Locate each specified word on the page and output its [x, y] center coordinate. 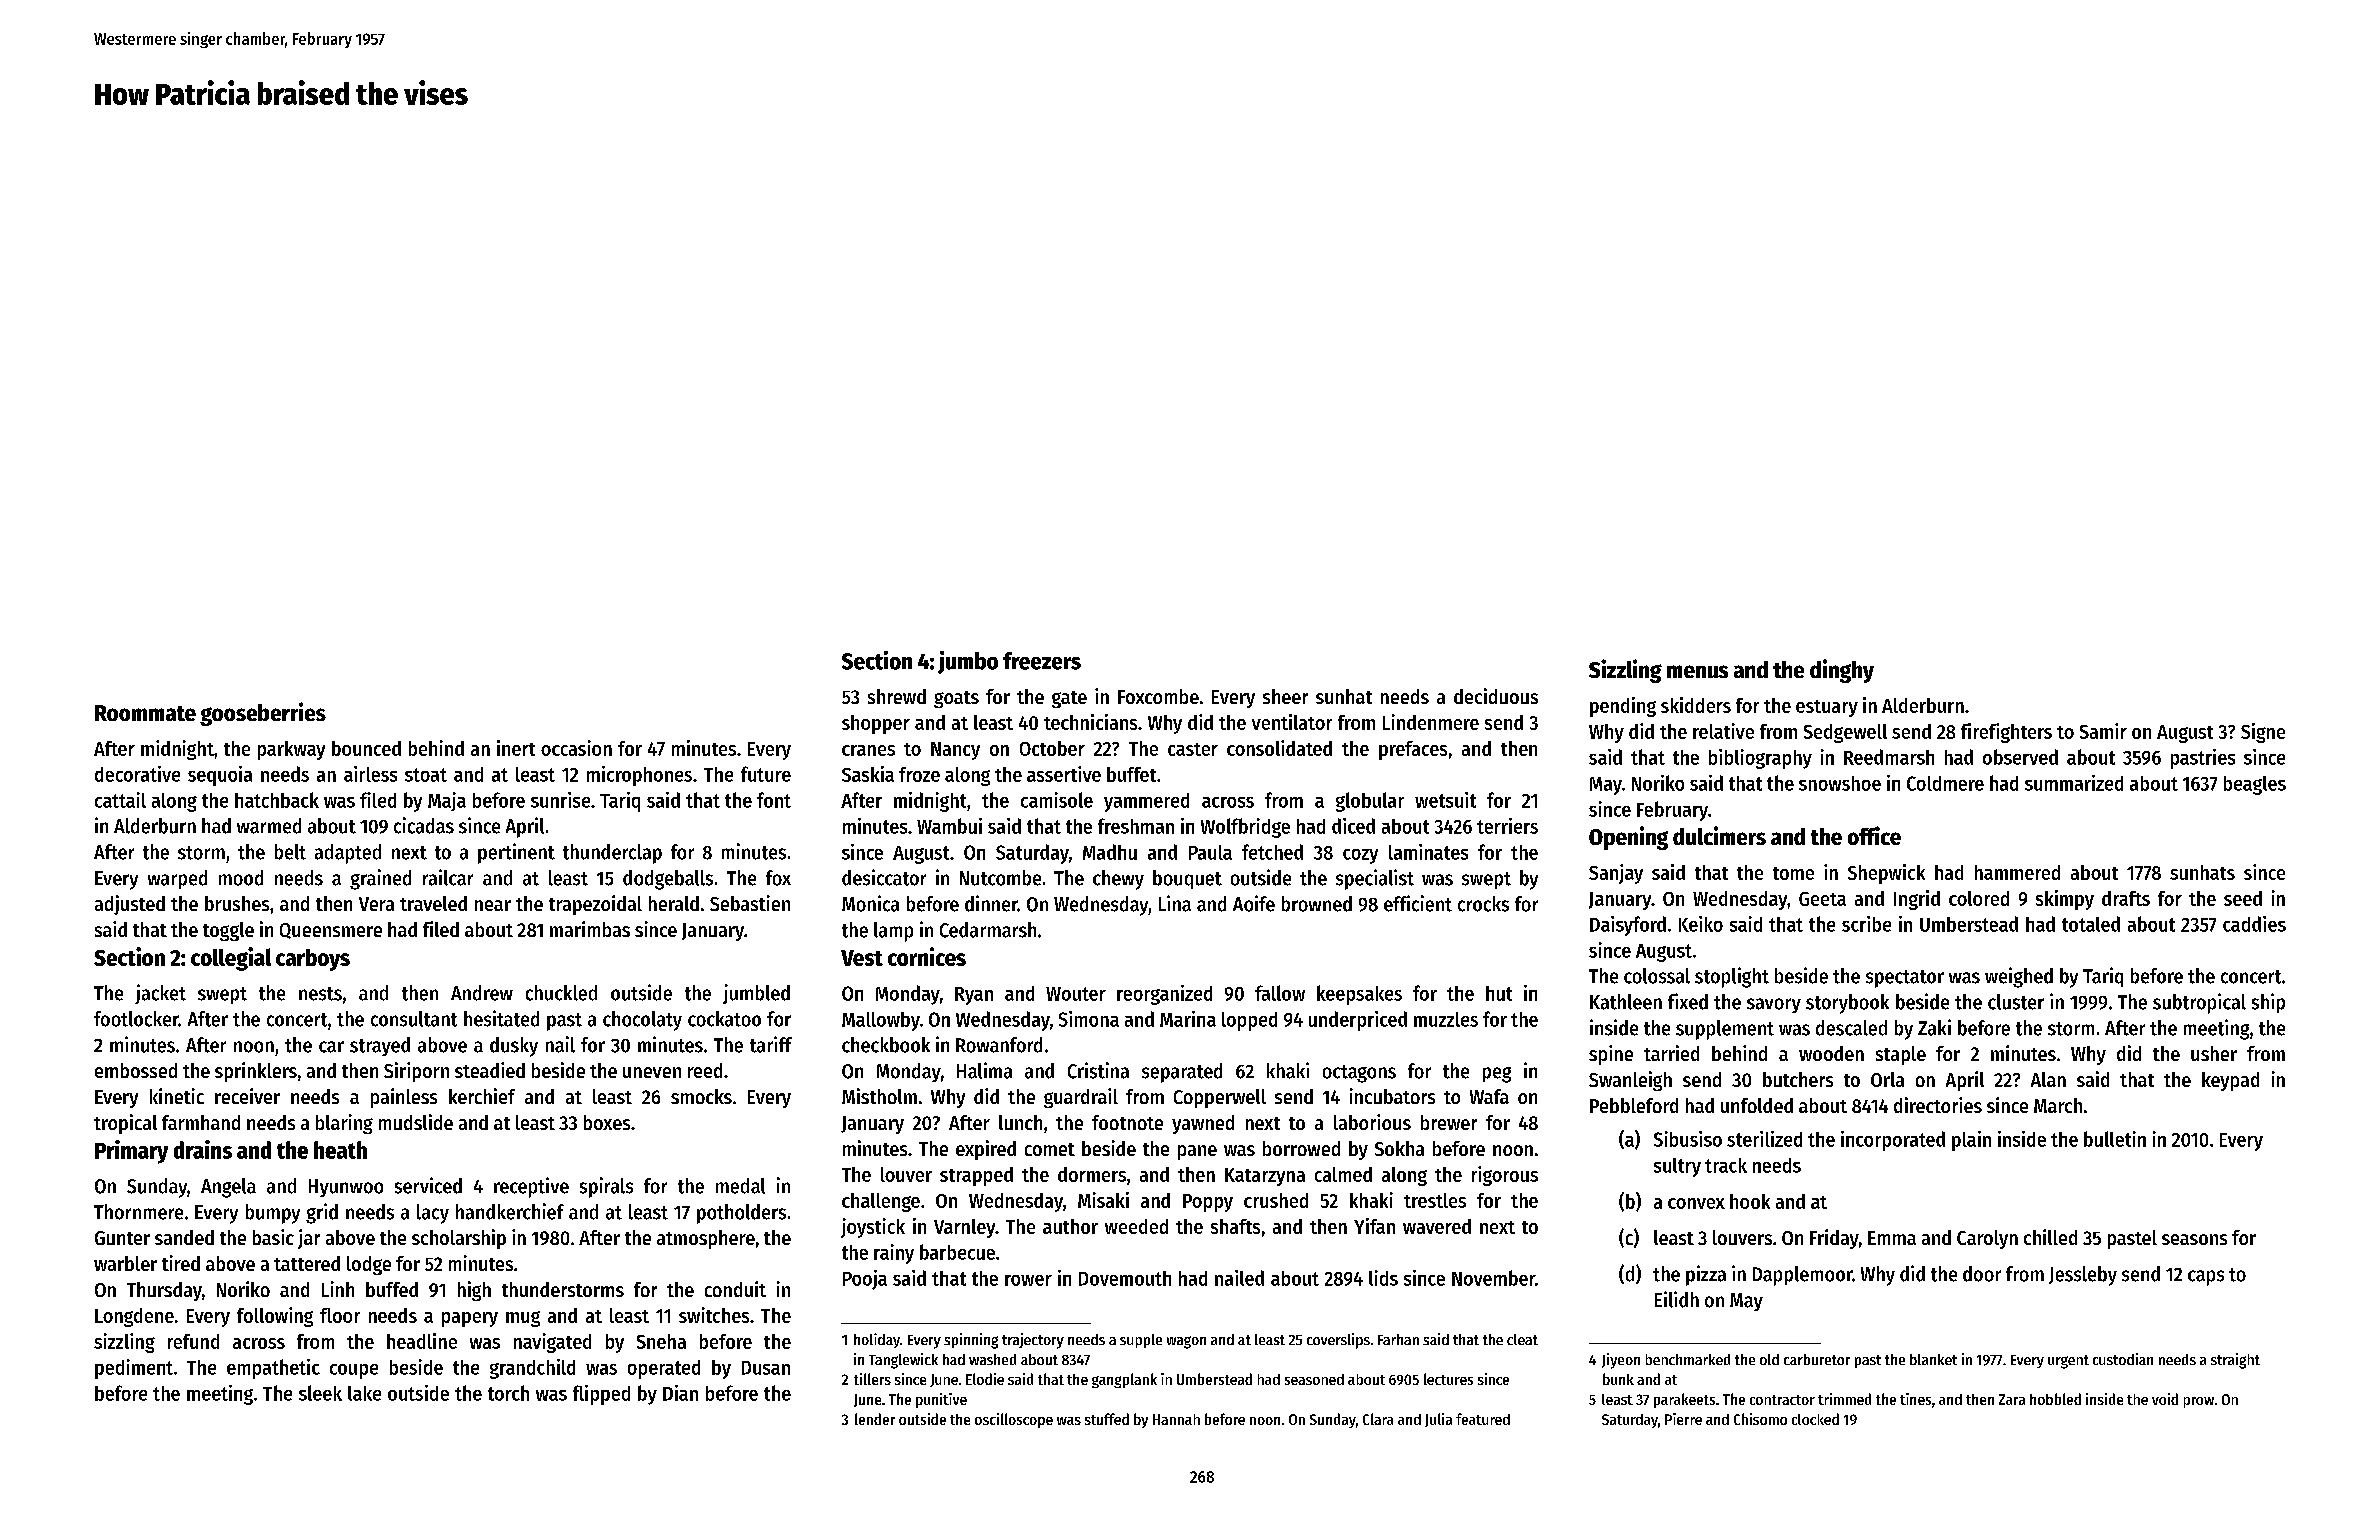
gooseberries [263, 714]
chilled [2050, 1237]
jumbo [968, 662]
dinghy [1842, 671]
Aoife [1254, 903]
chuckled [561, 993]
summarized [2074, 783]
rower [1028, 1280]
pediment [134, 1369]
